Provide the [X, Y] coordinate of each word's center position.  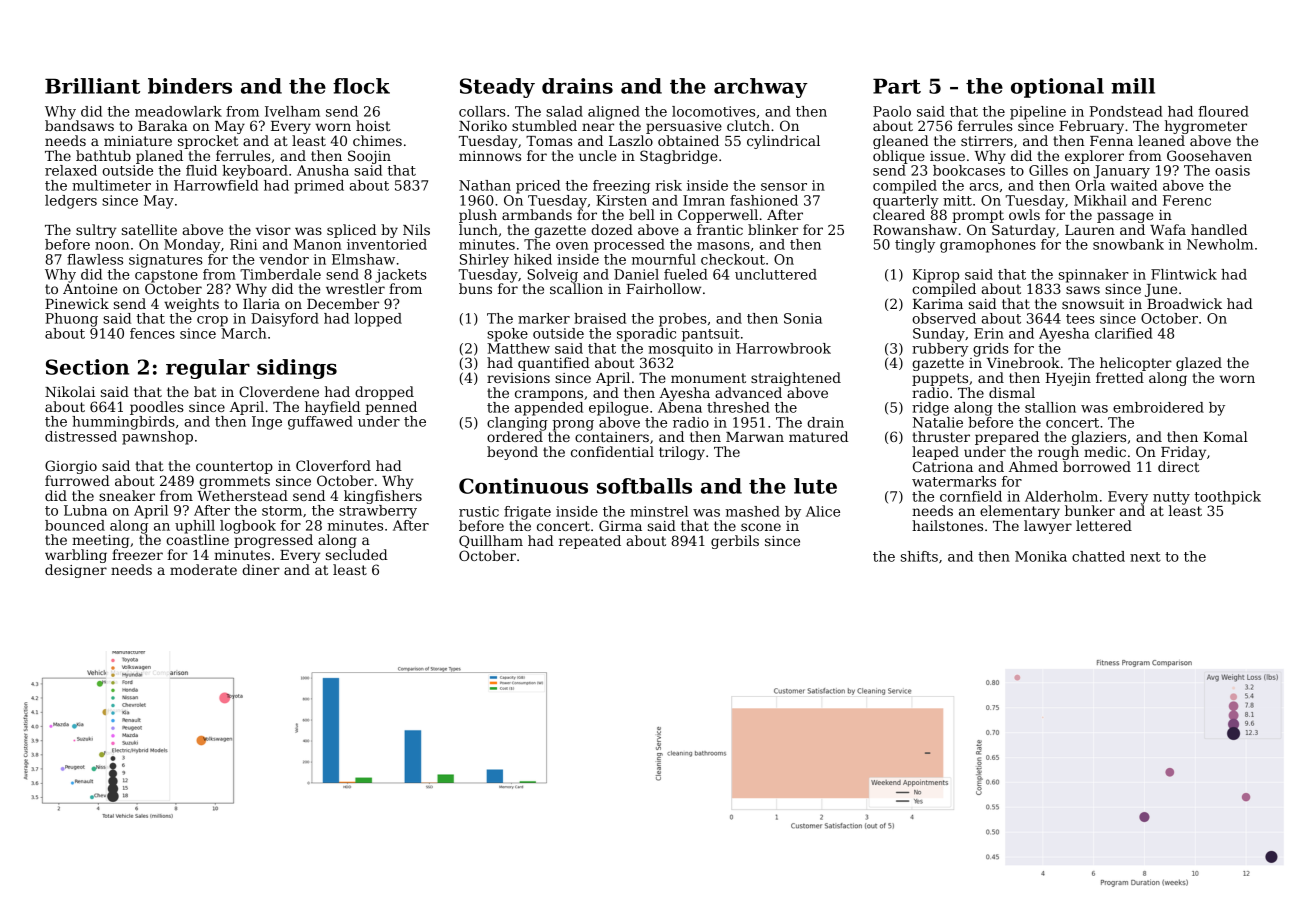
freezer [137, 554]
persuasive [684, 127]
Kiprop [936, 276]
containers [612, 437]
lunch [478, 229]
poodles [156, 408]
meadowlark [178, 111]
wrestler [355, 288]
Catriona [943, 466]
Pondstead [1126, 111]
